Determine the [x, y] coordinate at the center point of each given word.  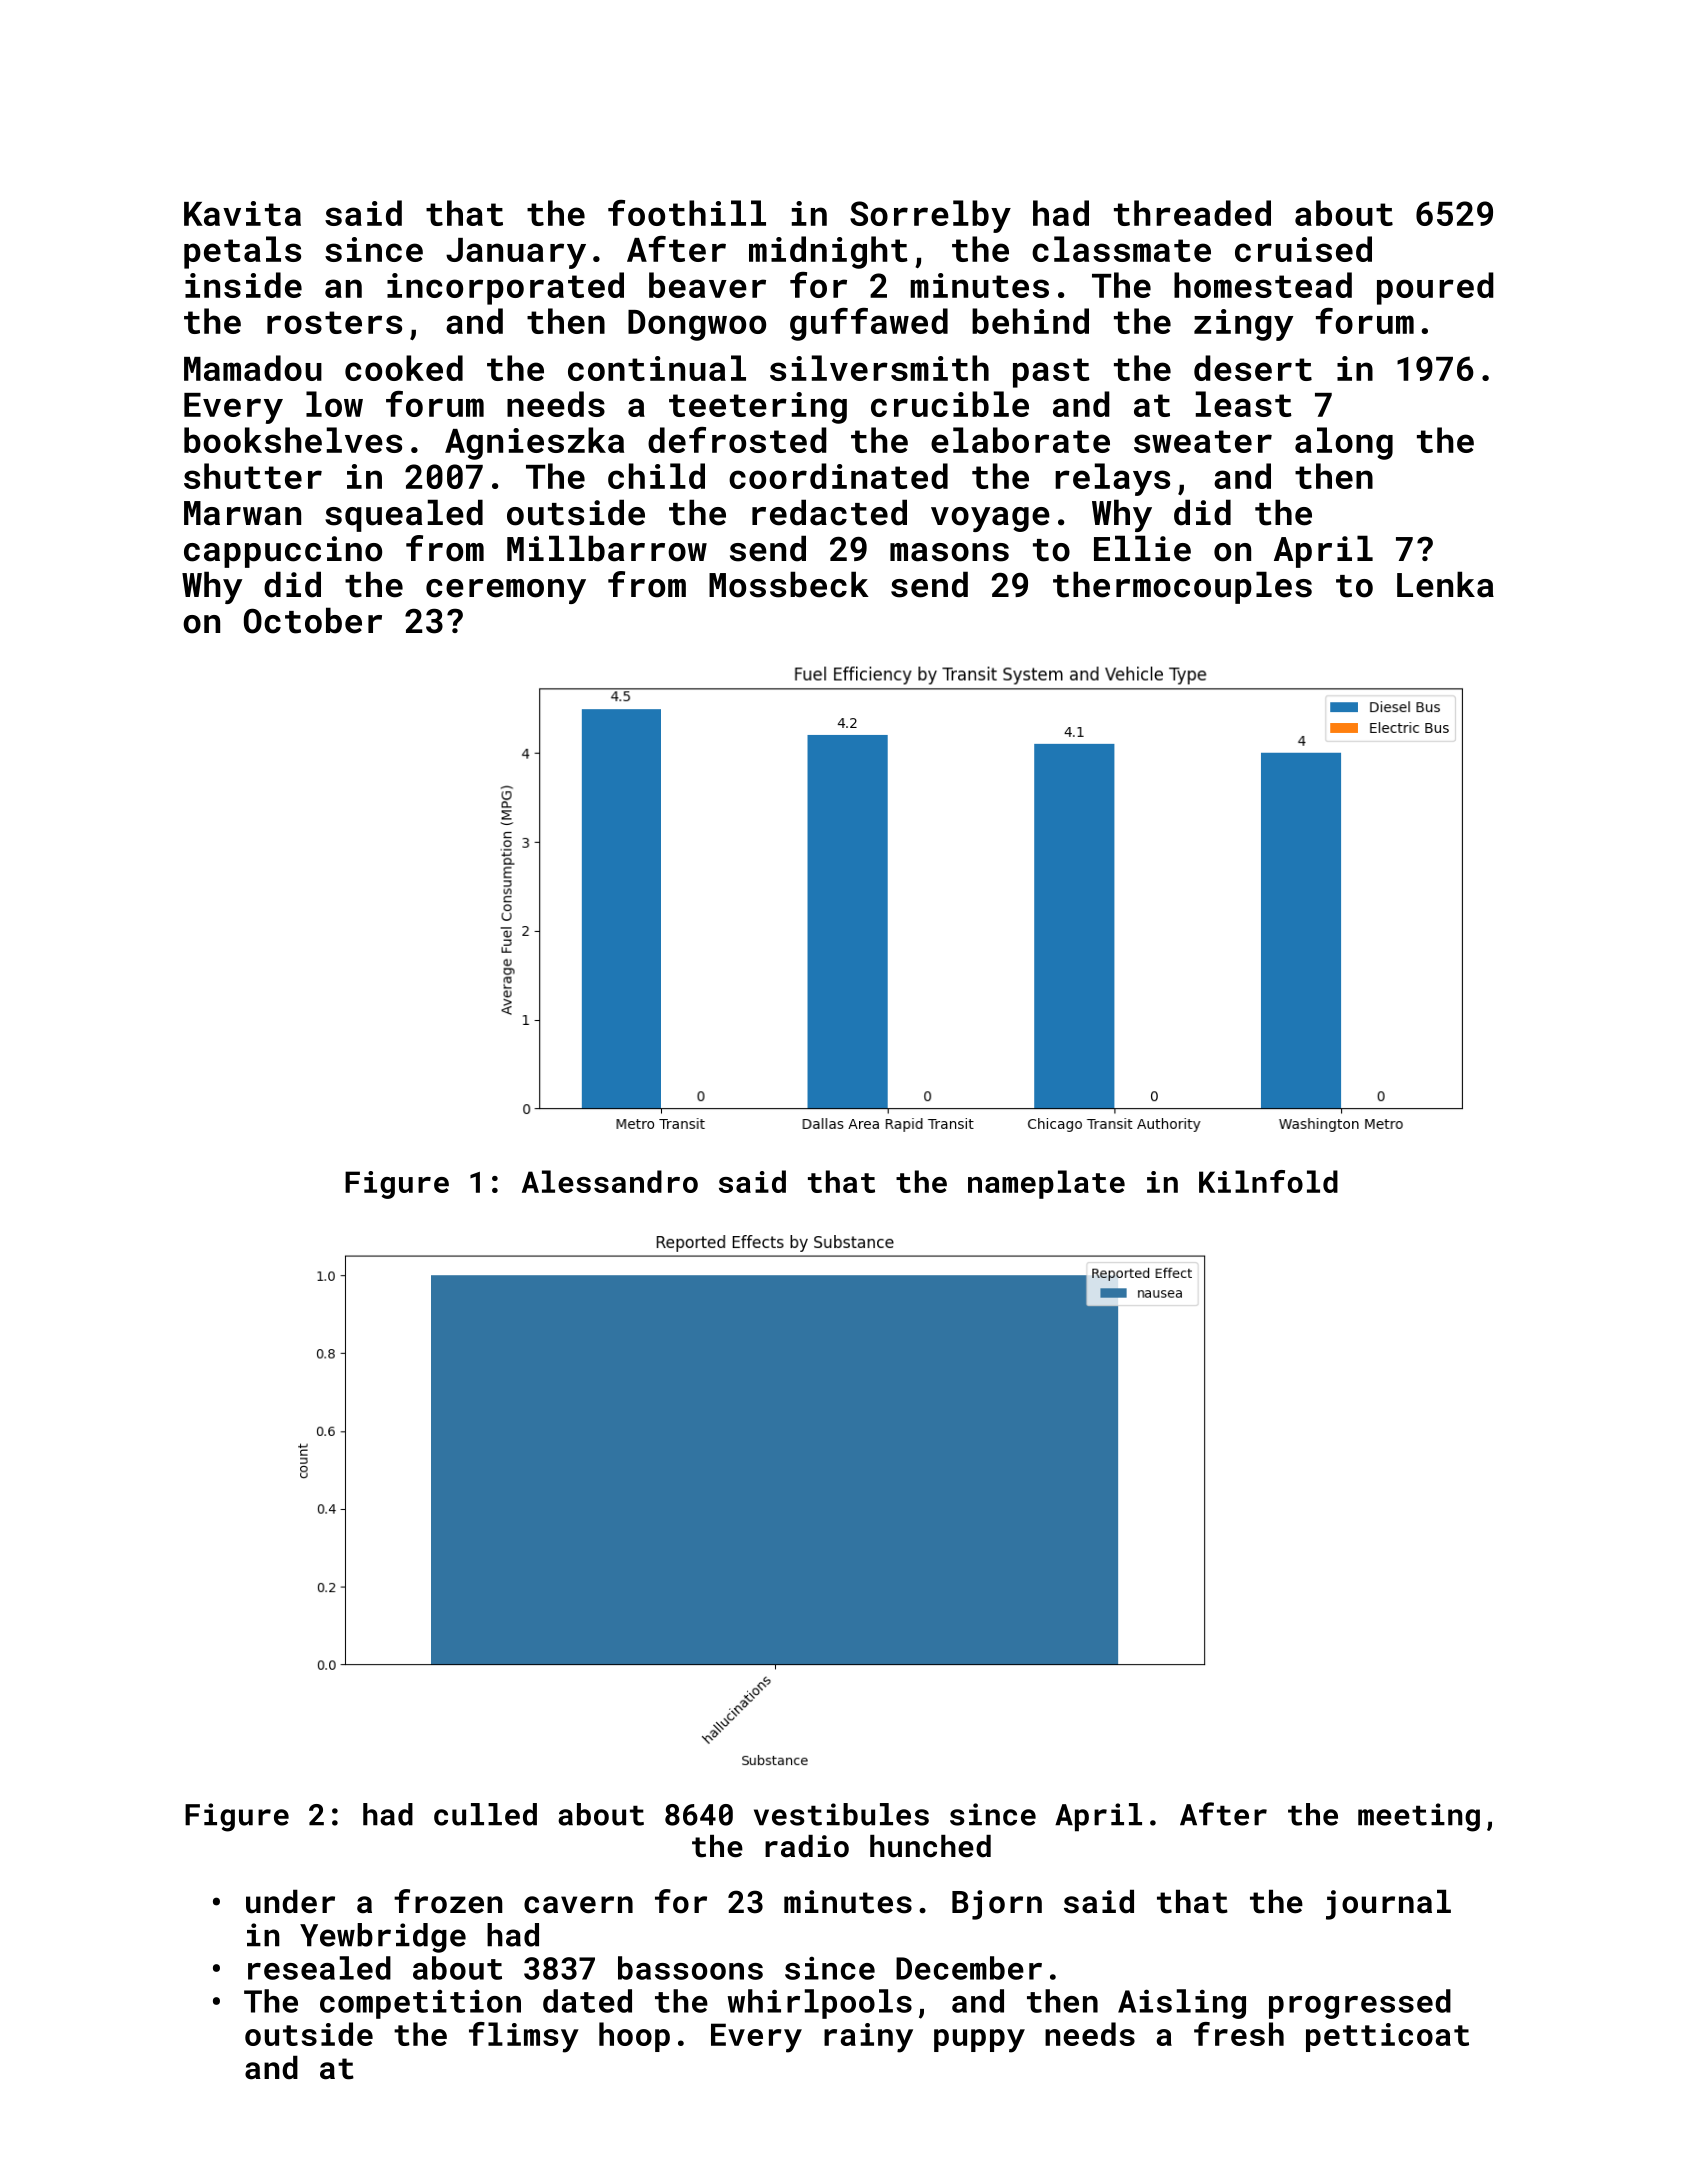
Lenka [1445, 584]
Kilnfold [1268, 1181]
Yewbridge [383, 1938]
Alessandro [610, 1181]
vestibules [841, 1814]
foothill [687, 213]
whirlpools [820, 2004]
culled [485, 1814]
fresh [1239, 2034]
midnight [828, 252]
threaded [1192, 213]
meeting [1419, 1817]
